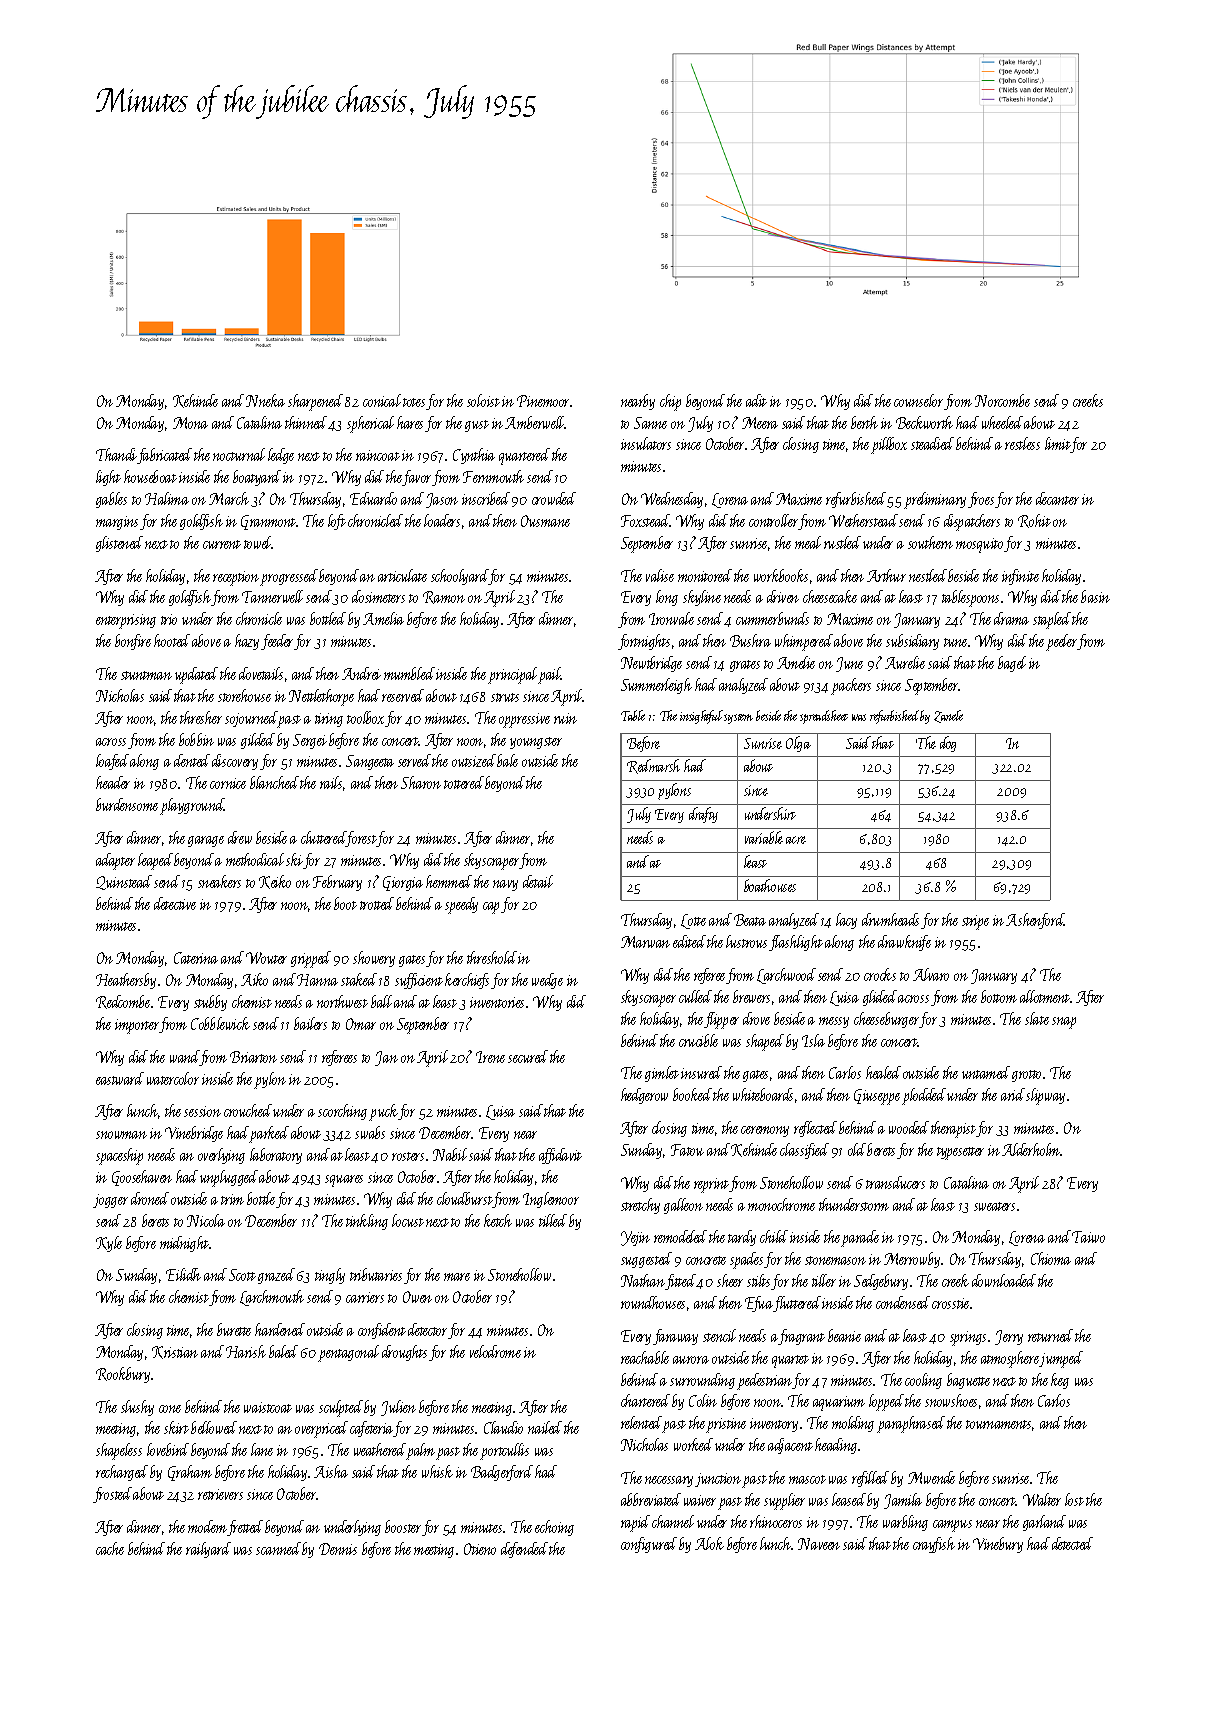 Image resolution: width=1208 pixels, height=1709 pixels. What do you see at coordinates (544, 401) in the document?
I see `Pinemoor` at bounding box center [544, 401].
